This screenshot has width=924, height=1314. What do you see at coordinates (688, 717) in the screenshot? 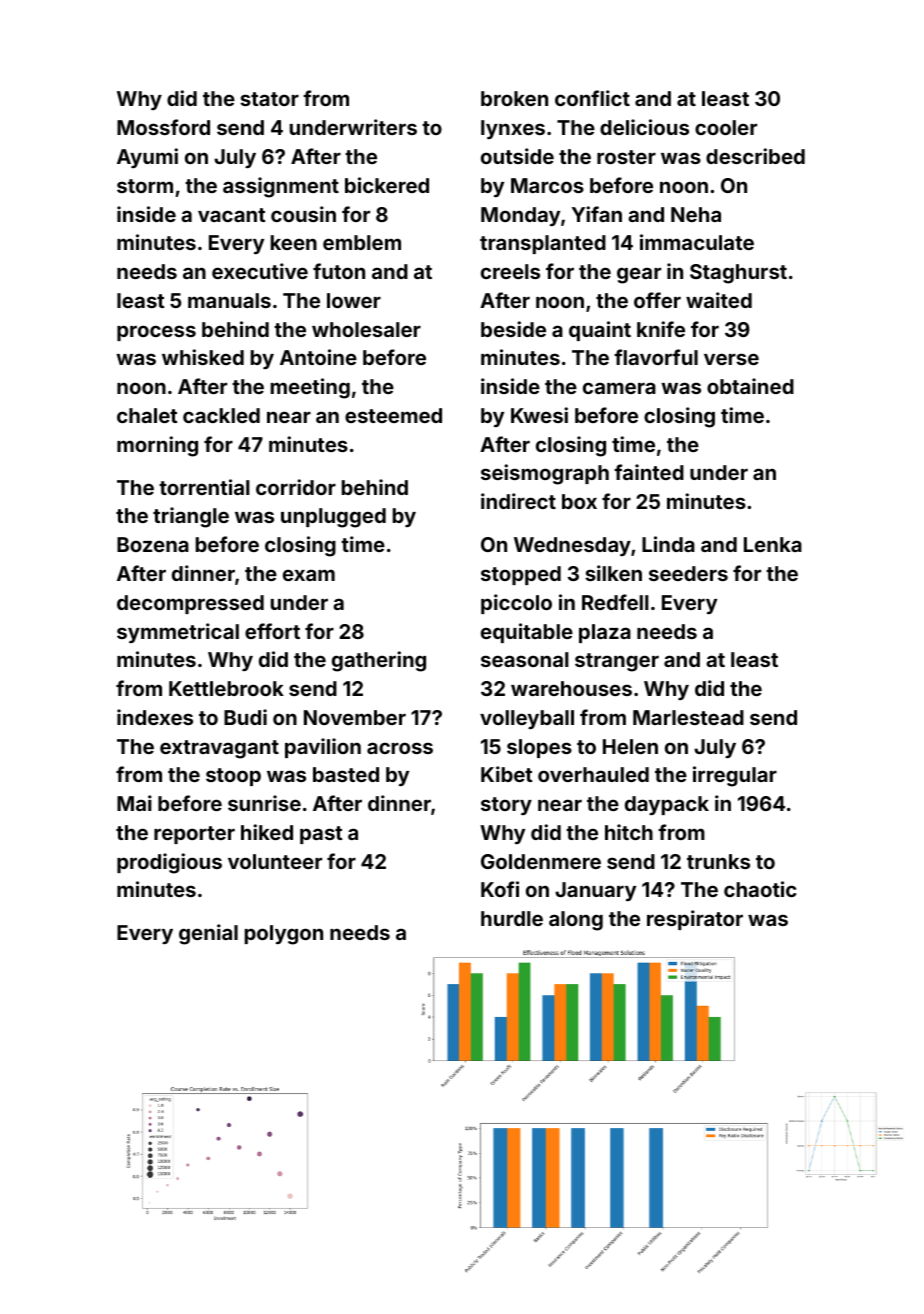
I see `Marlestead` at bounding box center [688, 717].
